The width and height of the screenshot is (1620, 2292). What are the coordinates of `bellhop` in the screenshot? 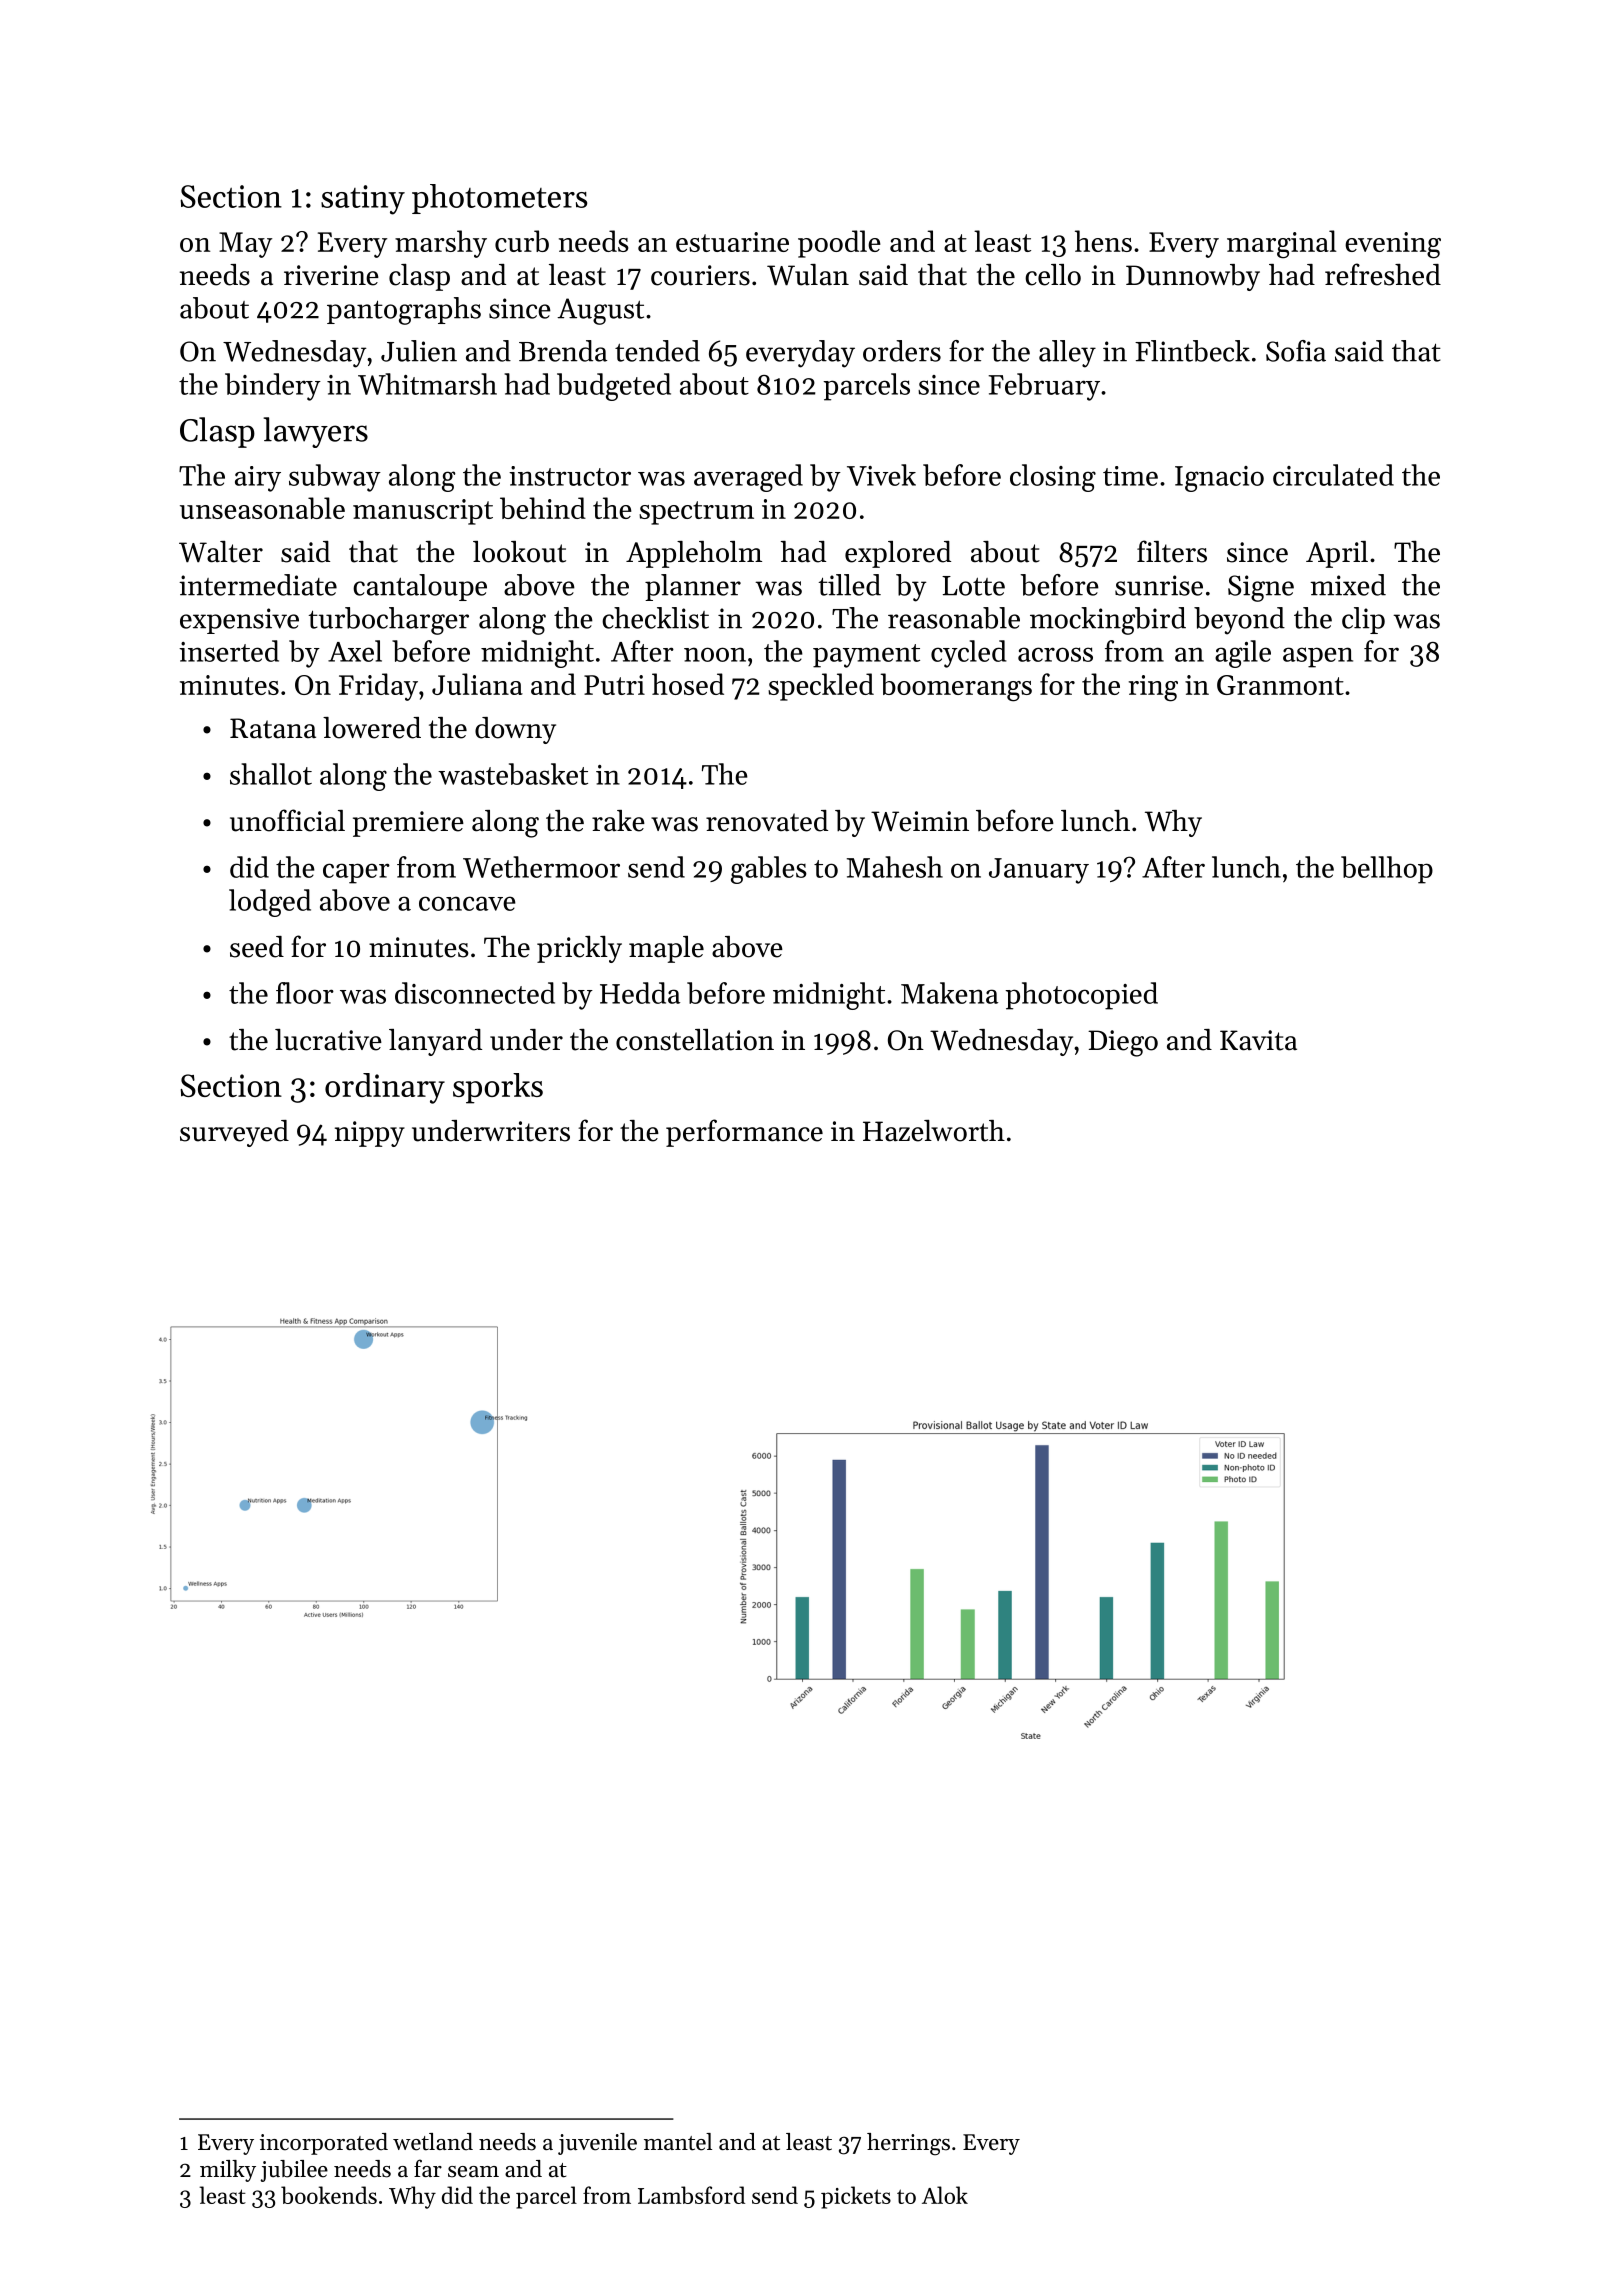 It's located at (1387, 870).
